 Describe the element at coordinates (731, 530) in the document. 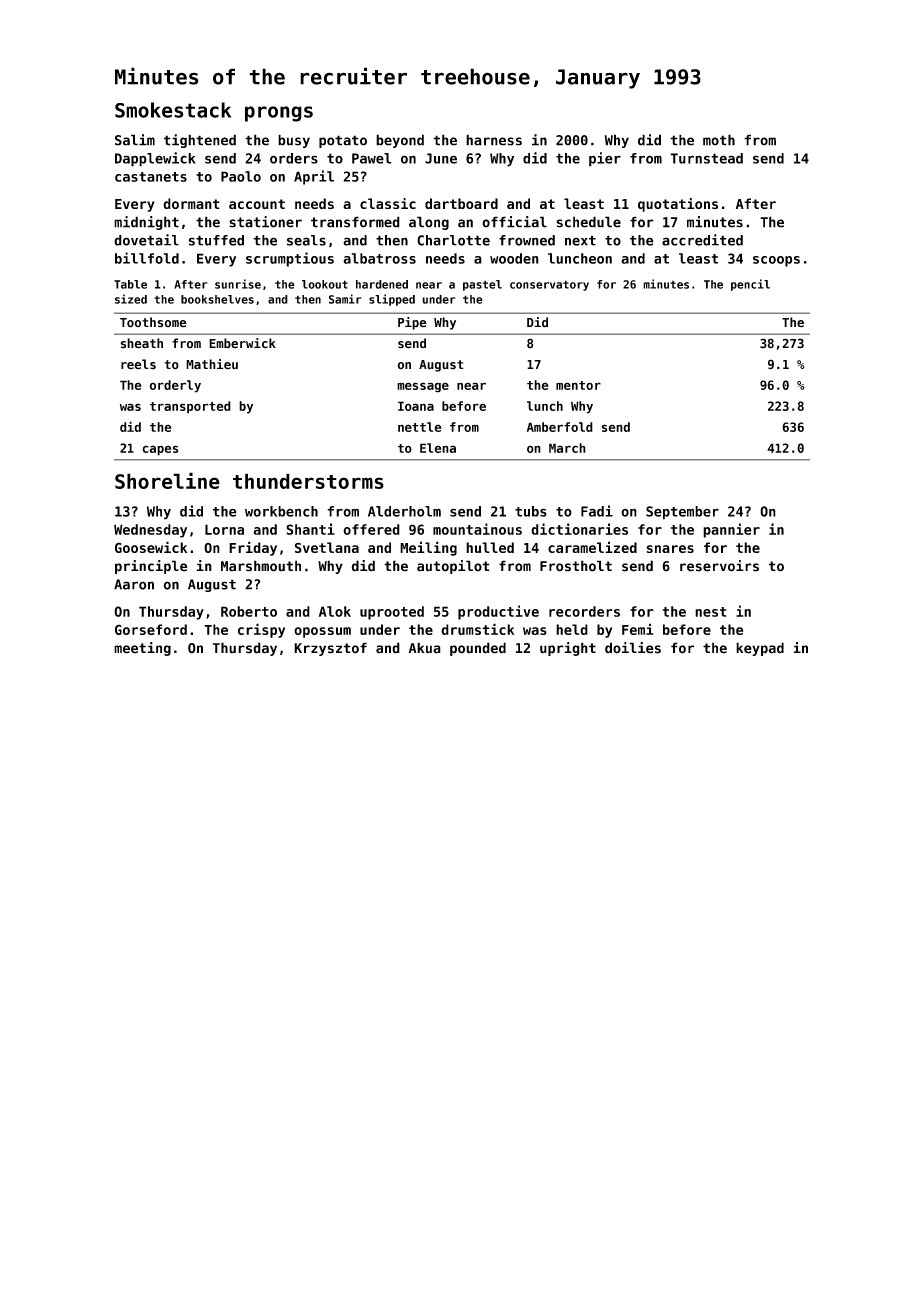

I see `pannier` at that location.
